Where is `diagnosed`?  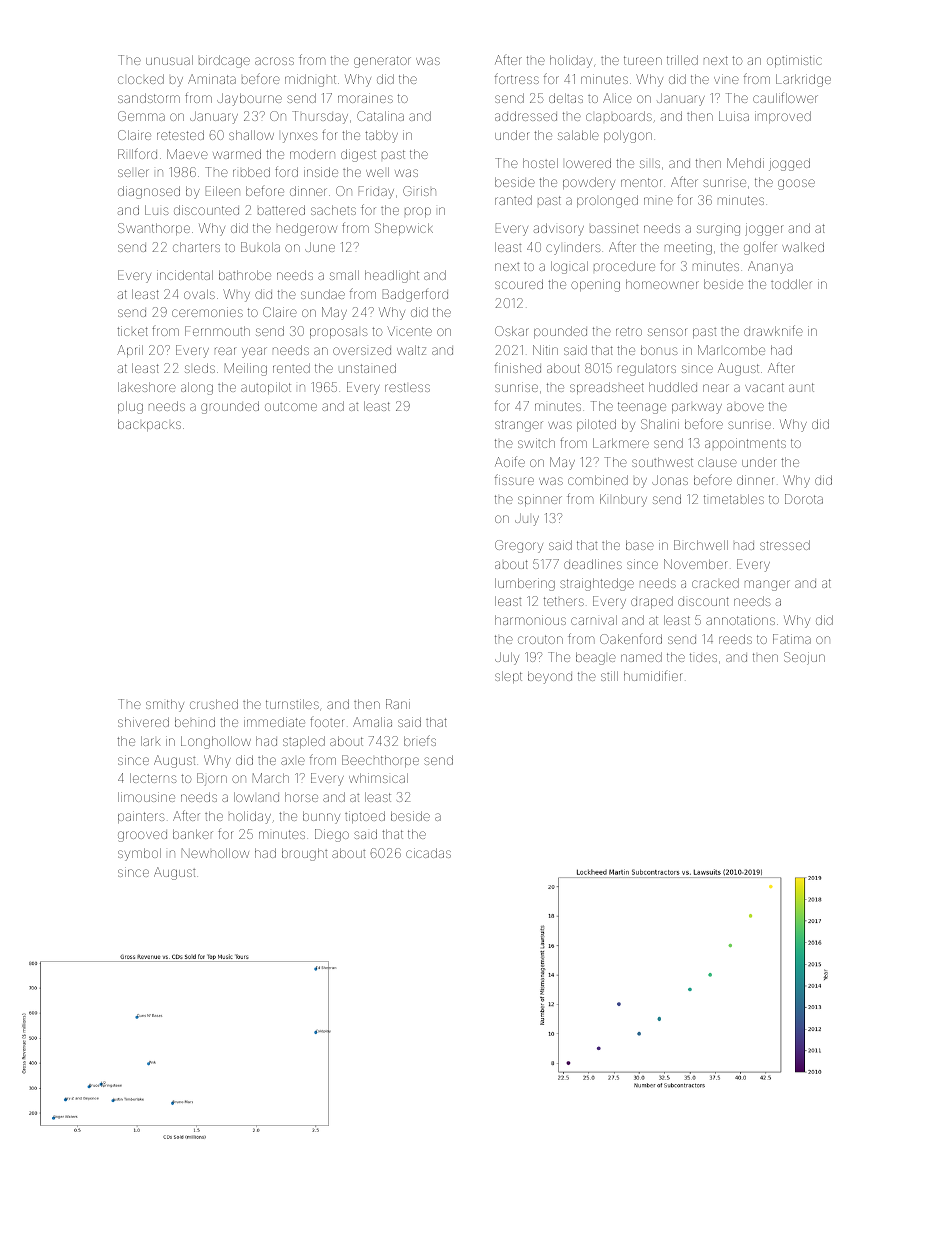 diagnosed is located at coordinates (149, 192).
